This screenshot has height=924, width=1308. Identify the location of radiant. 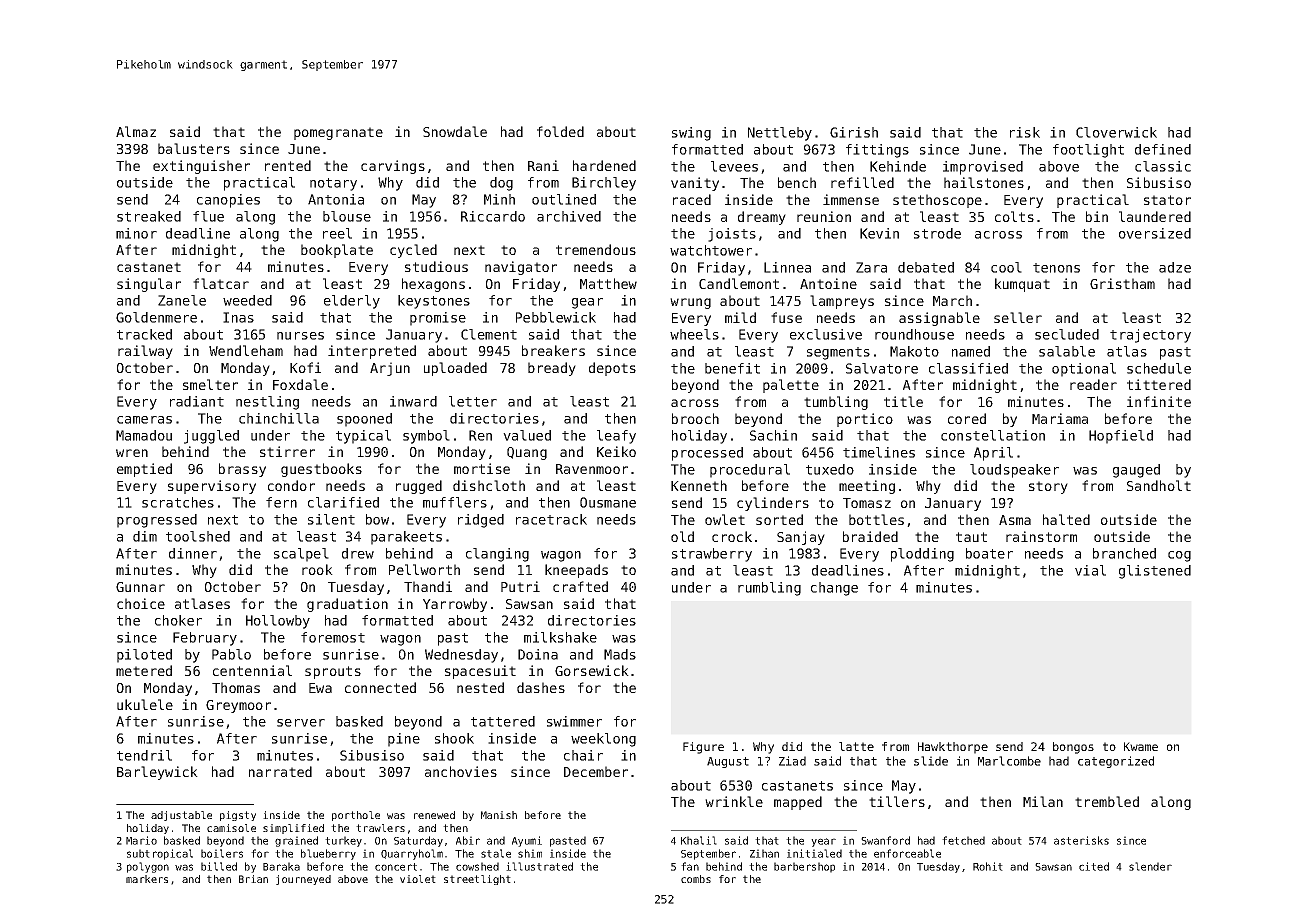
(197, 401).
